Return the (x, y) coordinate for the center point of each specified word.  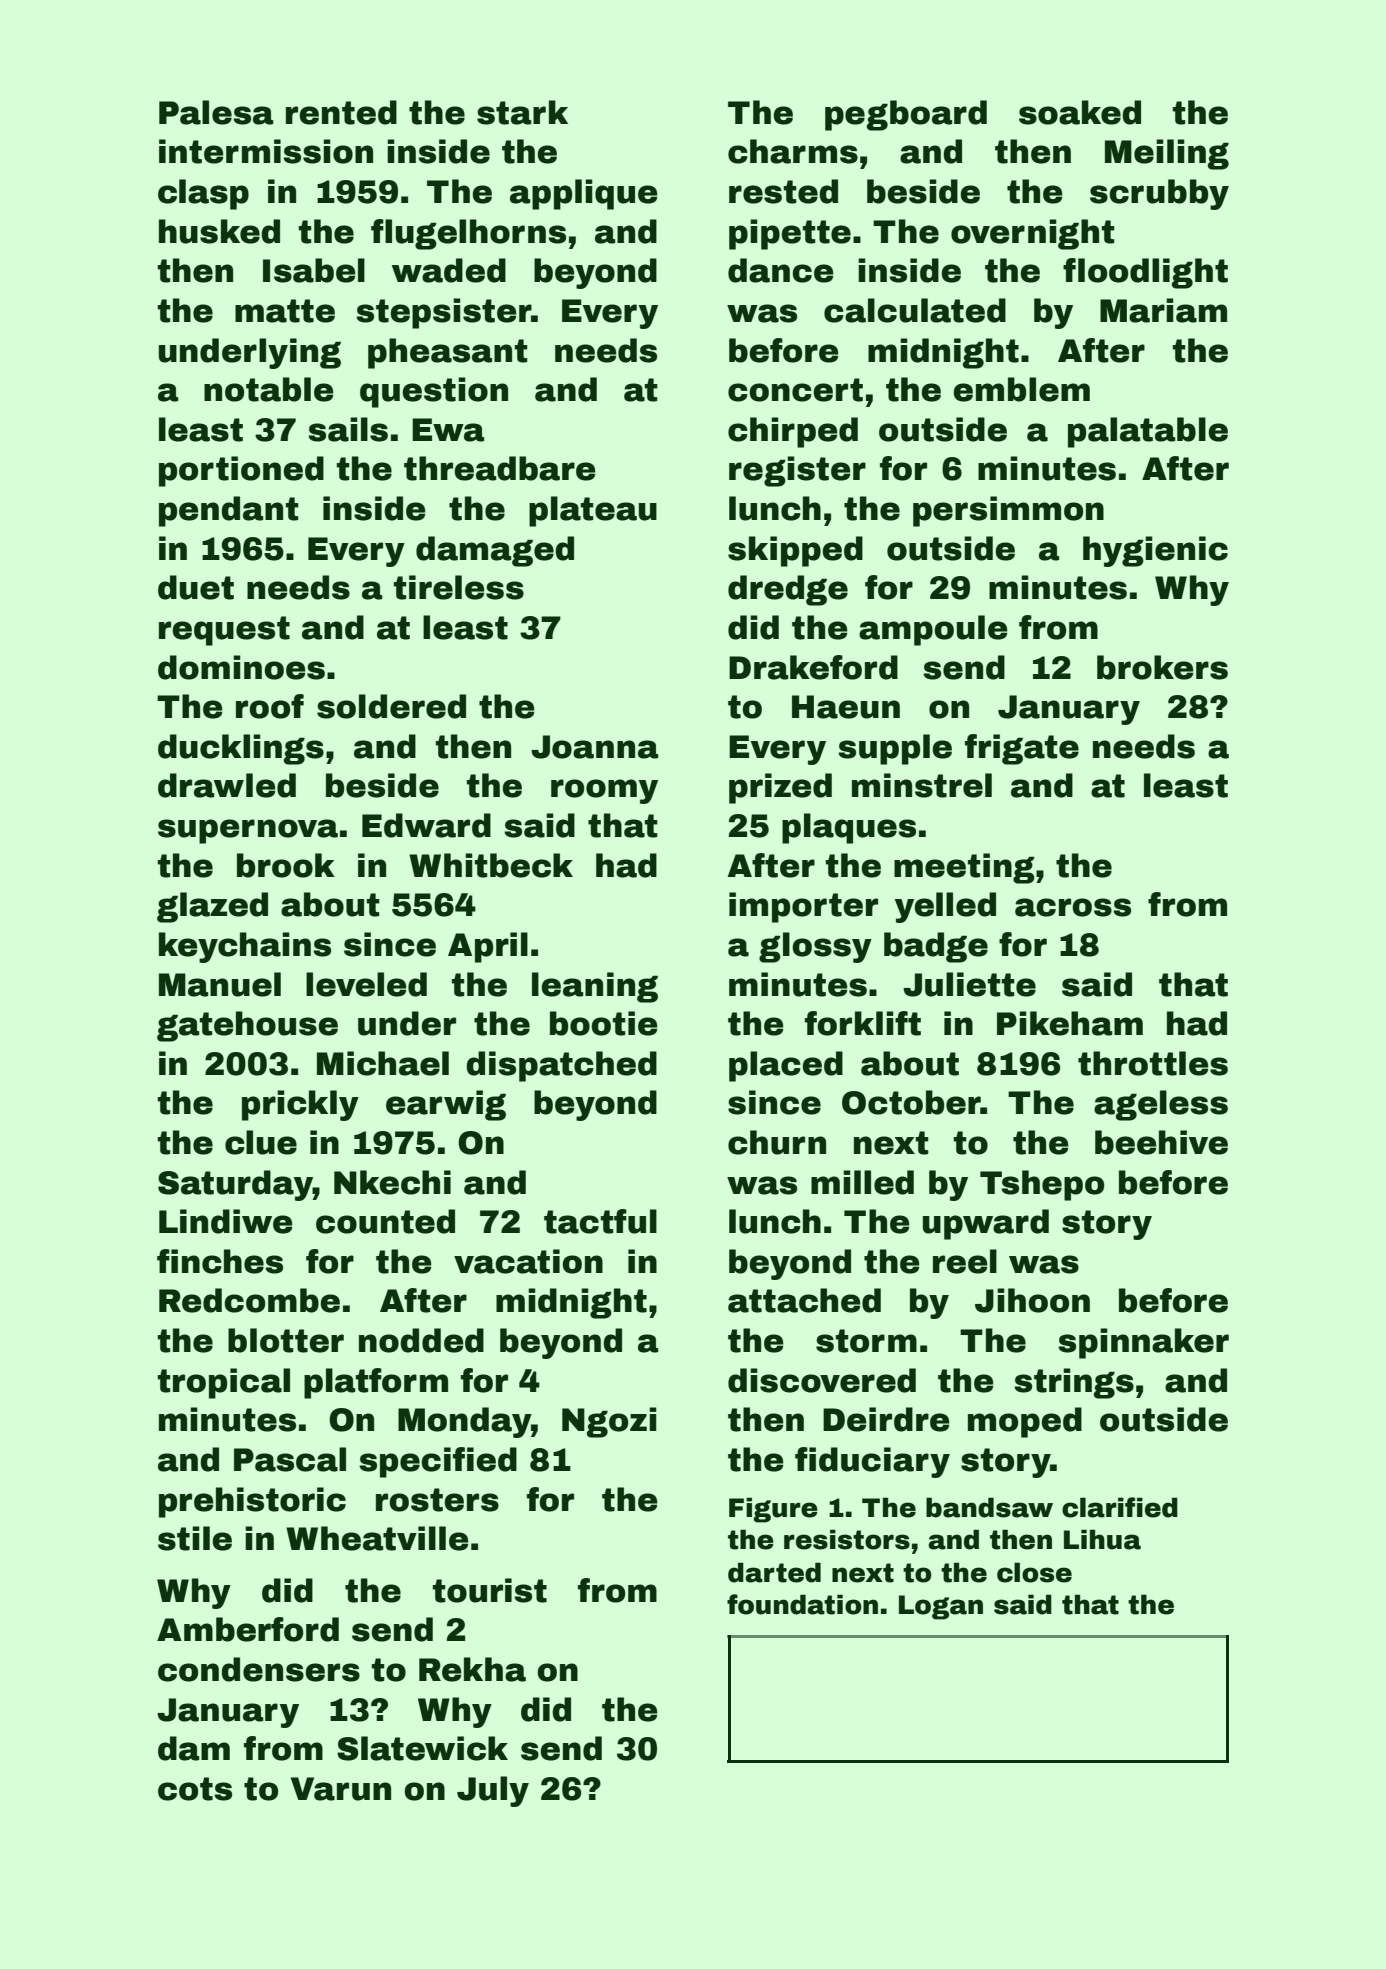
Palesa (216, 112)
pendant (229, 511)
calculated (915, 310)
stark (522, 112)
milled (862, 1182)
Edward (426, 825)
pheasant (448, 353)
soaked (1080, 112)
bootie (604, 1023)
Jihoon (1032, 1300)
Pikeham (1070, 1023)
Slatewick (422, 1748)
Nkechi (392, 1182)
